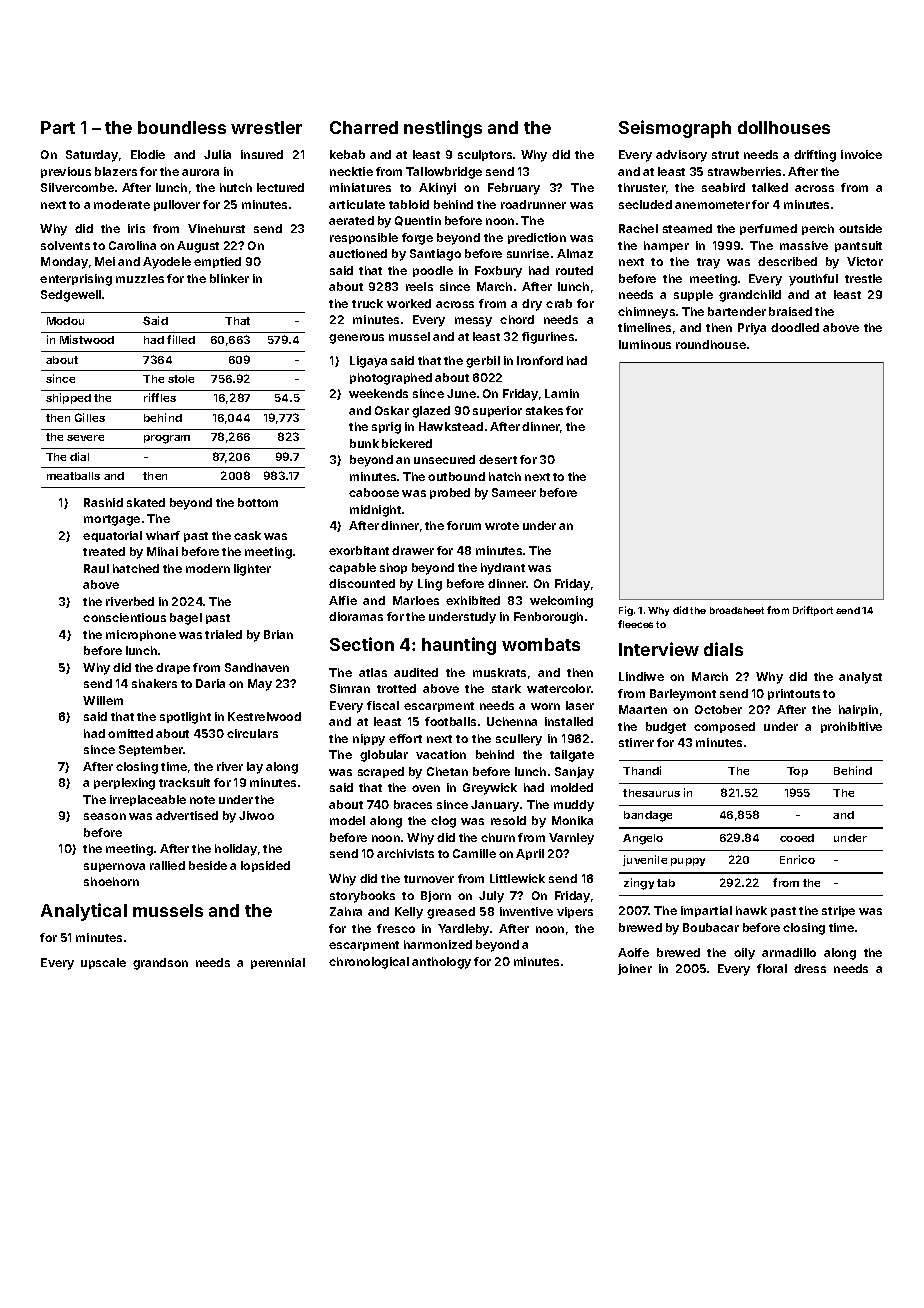 The image size is (924, 1308). Describe the element at coordinates (687, 228) in the screenshot. I see `steamed` at that location.
